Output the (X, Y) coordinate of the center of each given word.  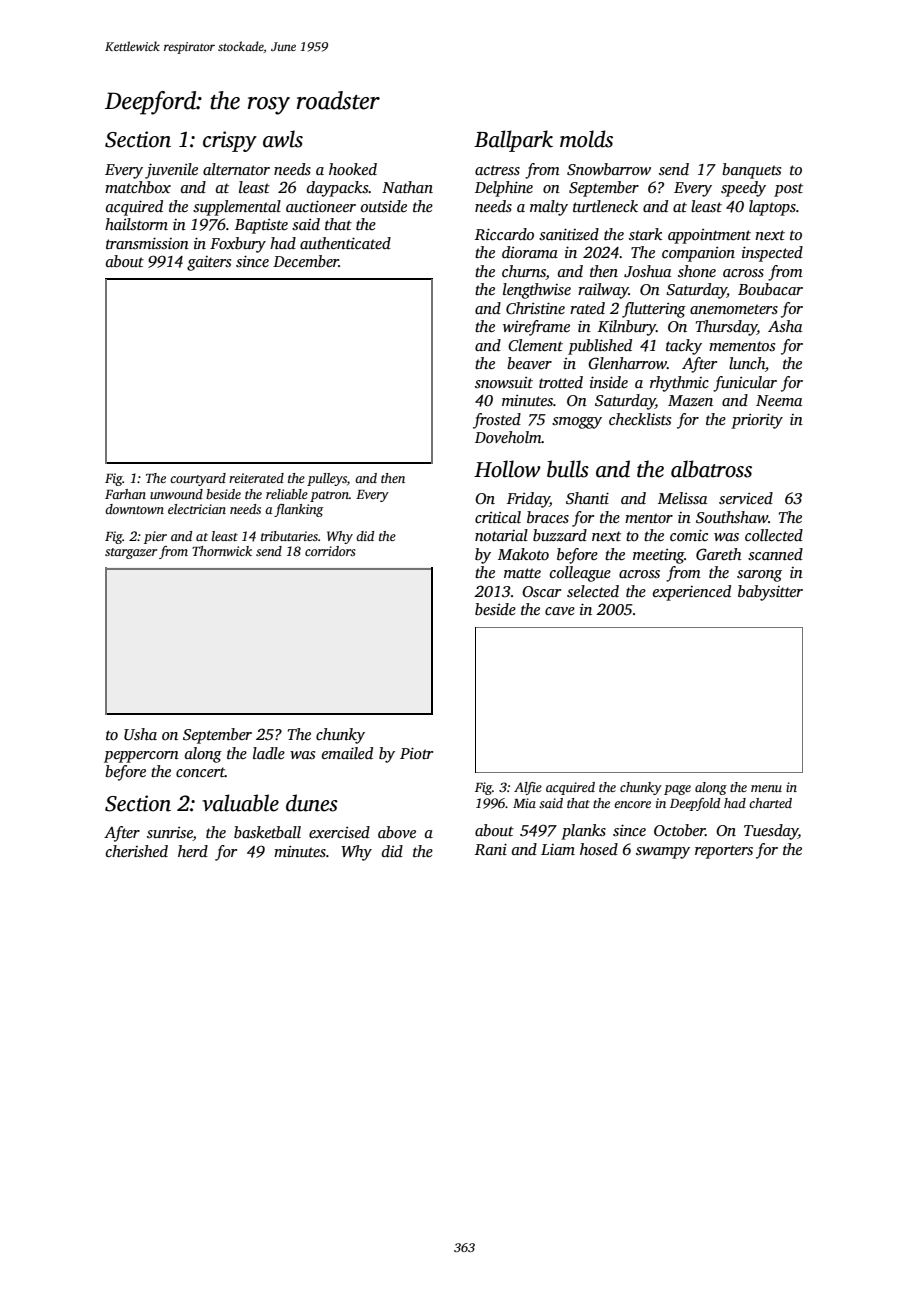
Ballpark (513, 141)
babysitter (770, 593)
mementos (742, 346)
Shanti (587, 498)
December (306, 261)
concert (200, 772)
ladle (269, 753)
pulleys (327, 479)
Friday (528, 500)
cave (560, 611)
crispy (230, 141)
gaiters (209, 263)
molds (586, 139)
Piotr (416, 753)
